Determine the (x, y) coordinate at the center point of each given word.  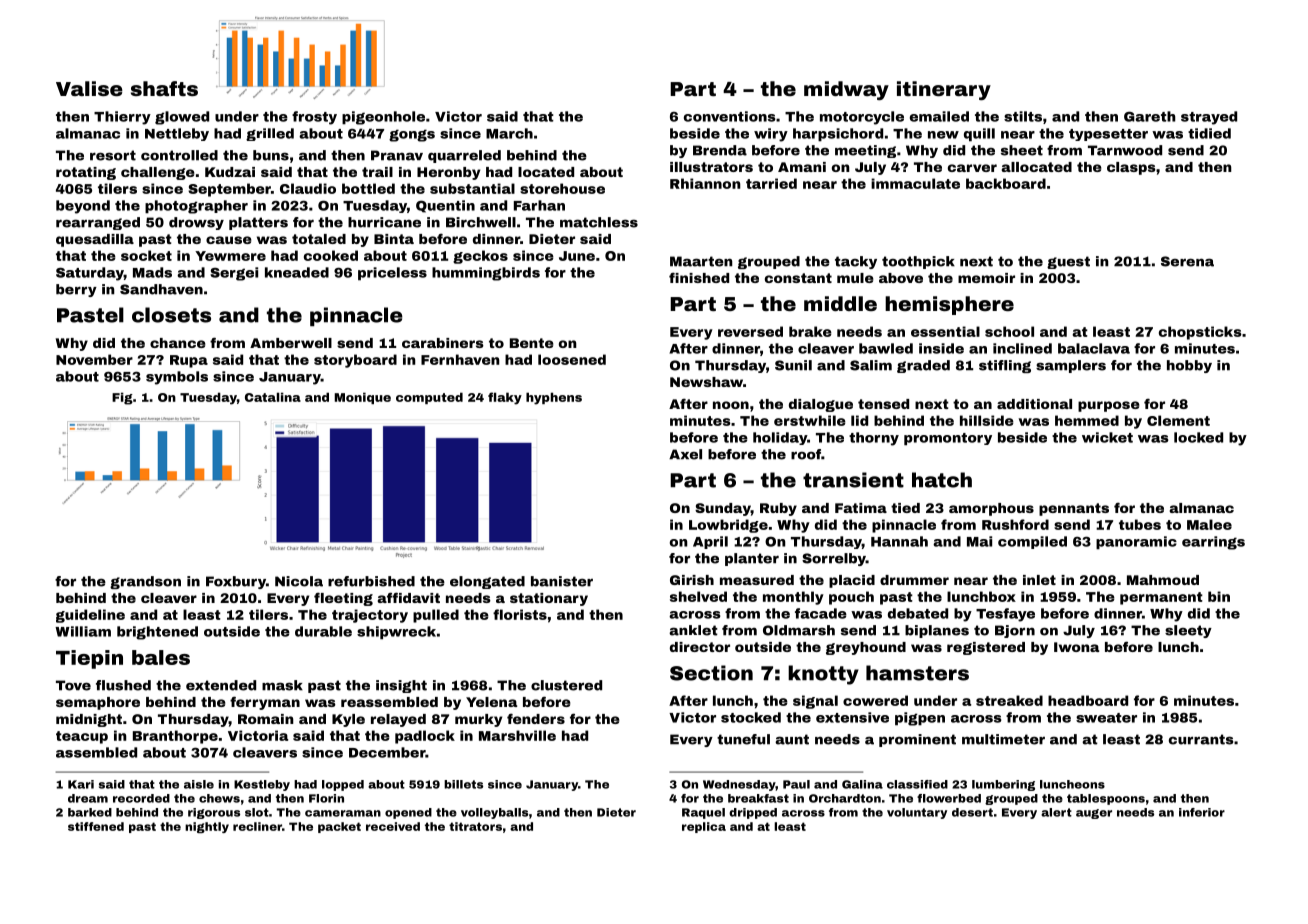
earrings (1213, 543)
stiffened (96, 826)
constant (798, 278)
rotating (86, 173)
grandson (145, 582)
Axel (685, 454)
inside (941, 348)
